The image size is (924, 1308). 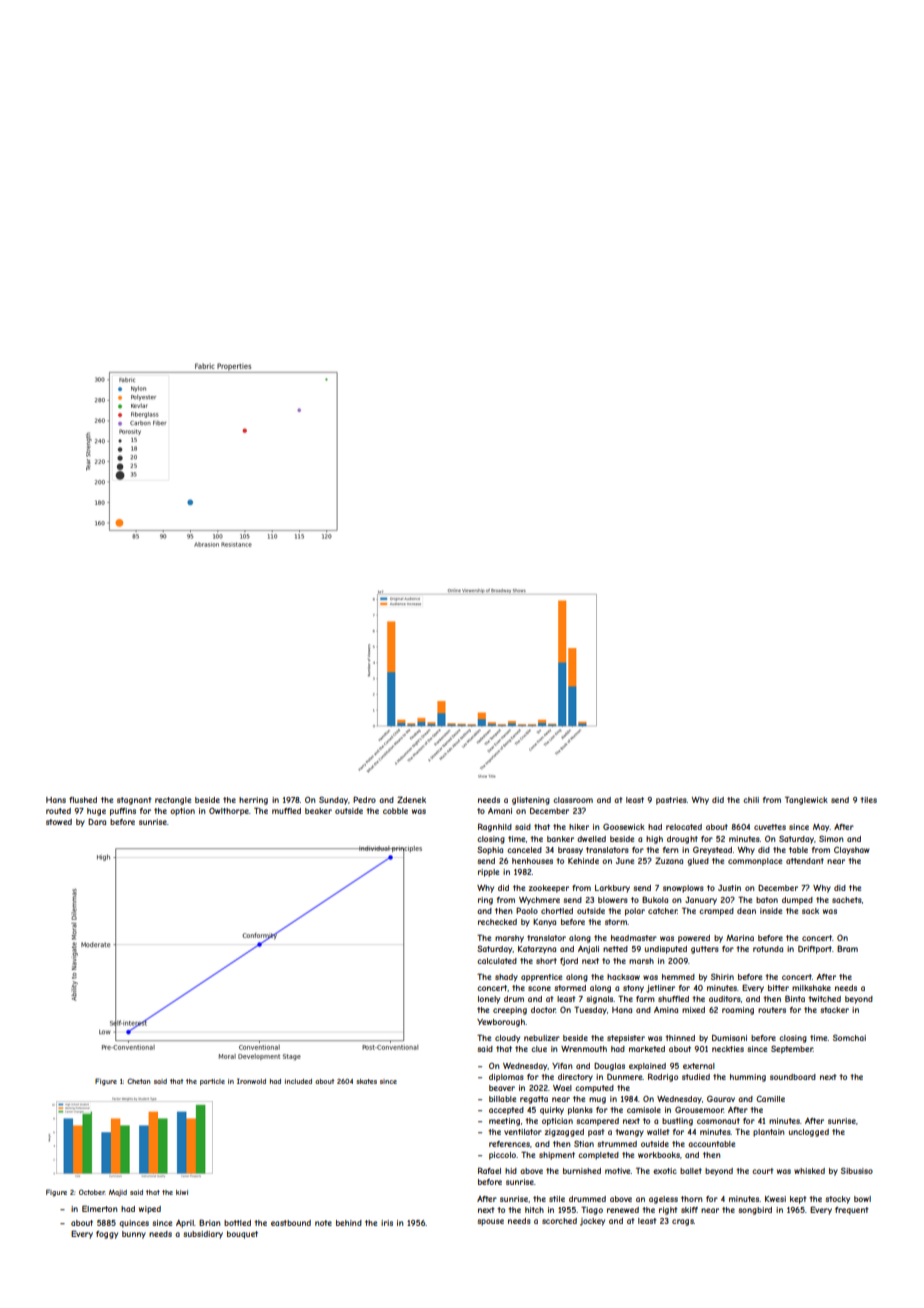 I want to click on accepted, so click(x=506, y=1111).
